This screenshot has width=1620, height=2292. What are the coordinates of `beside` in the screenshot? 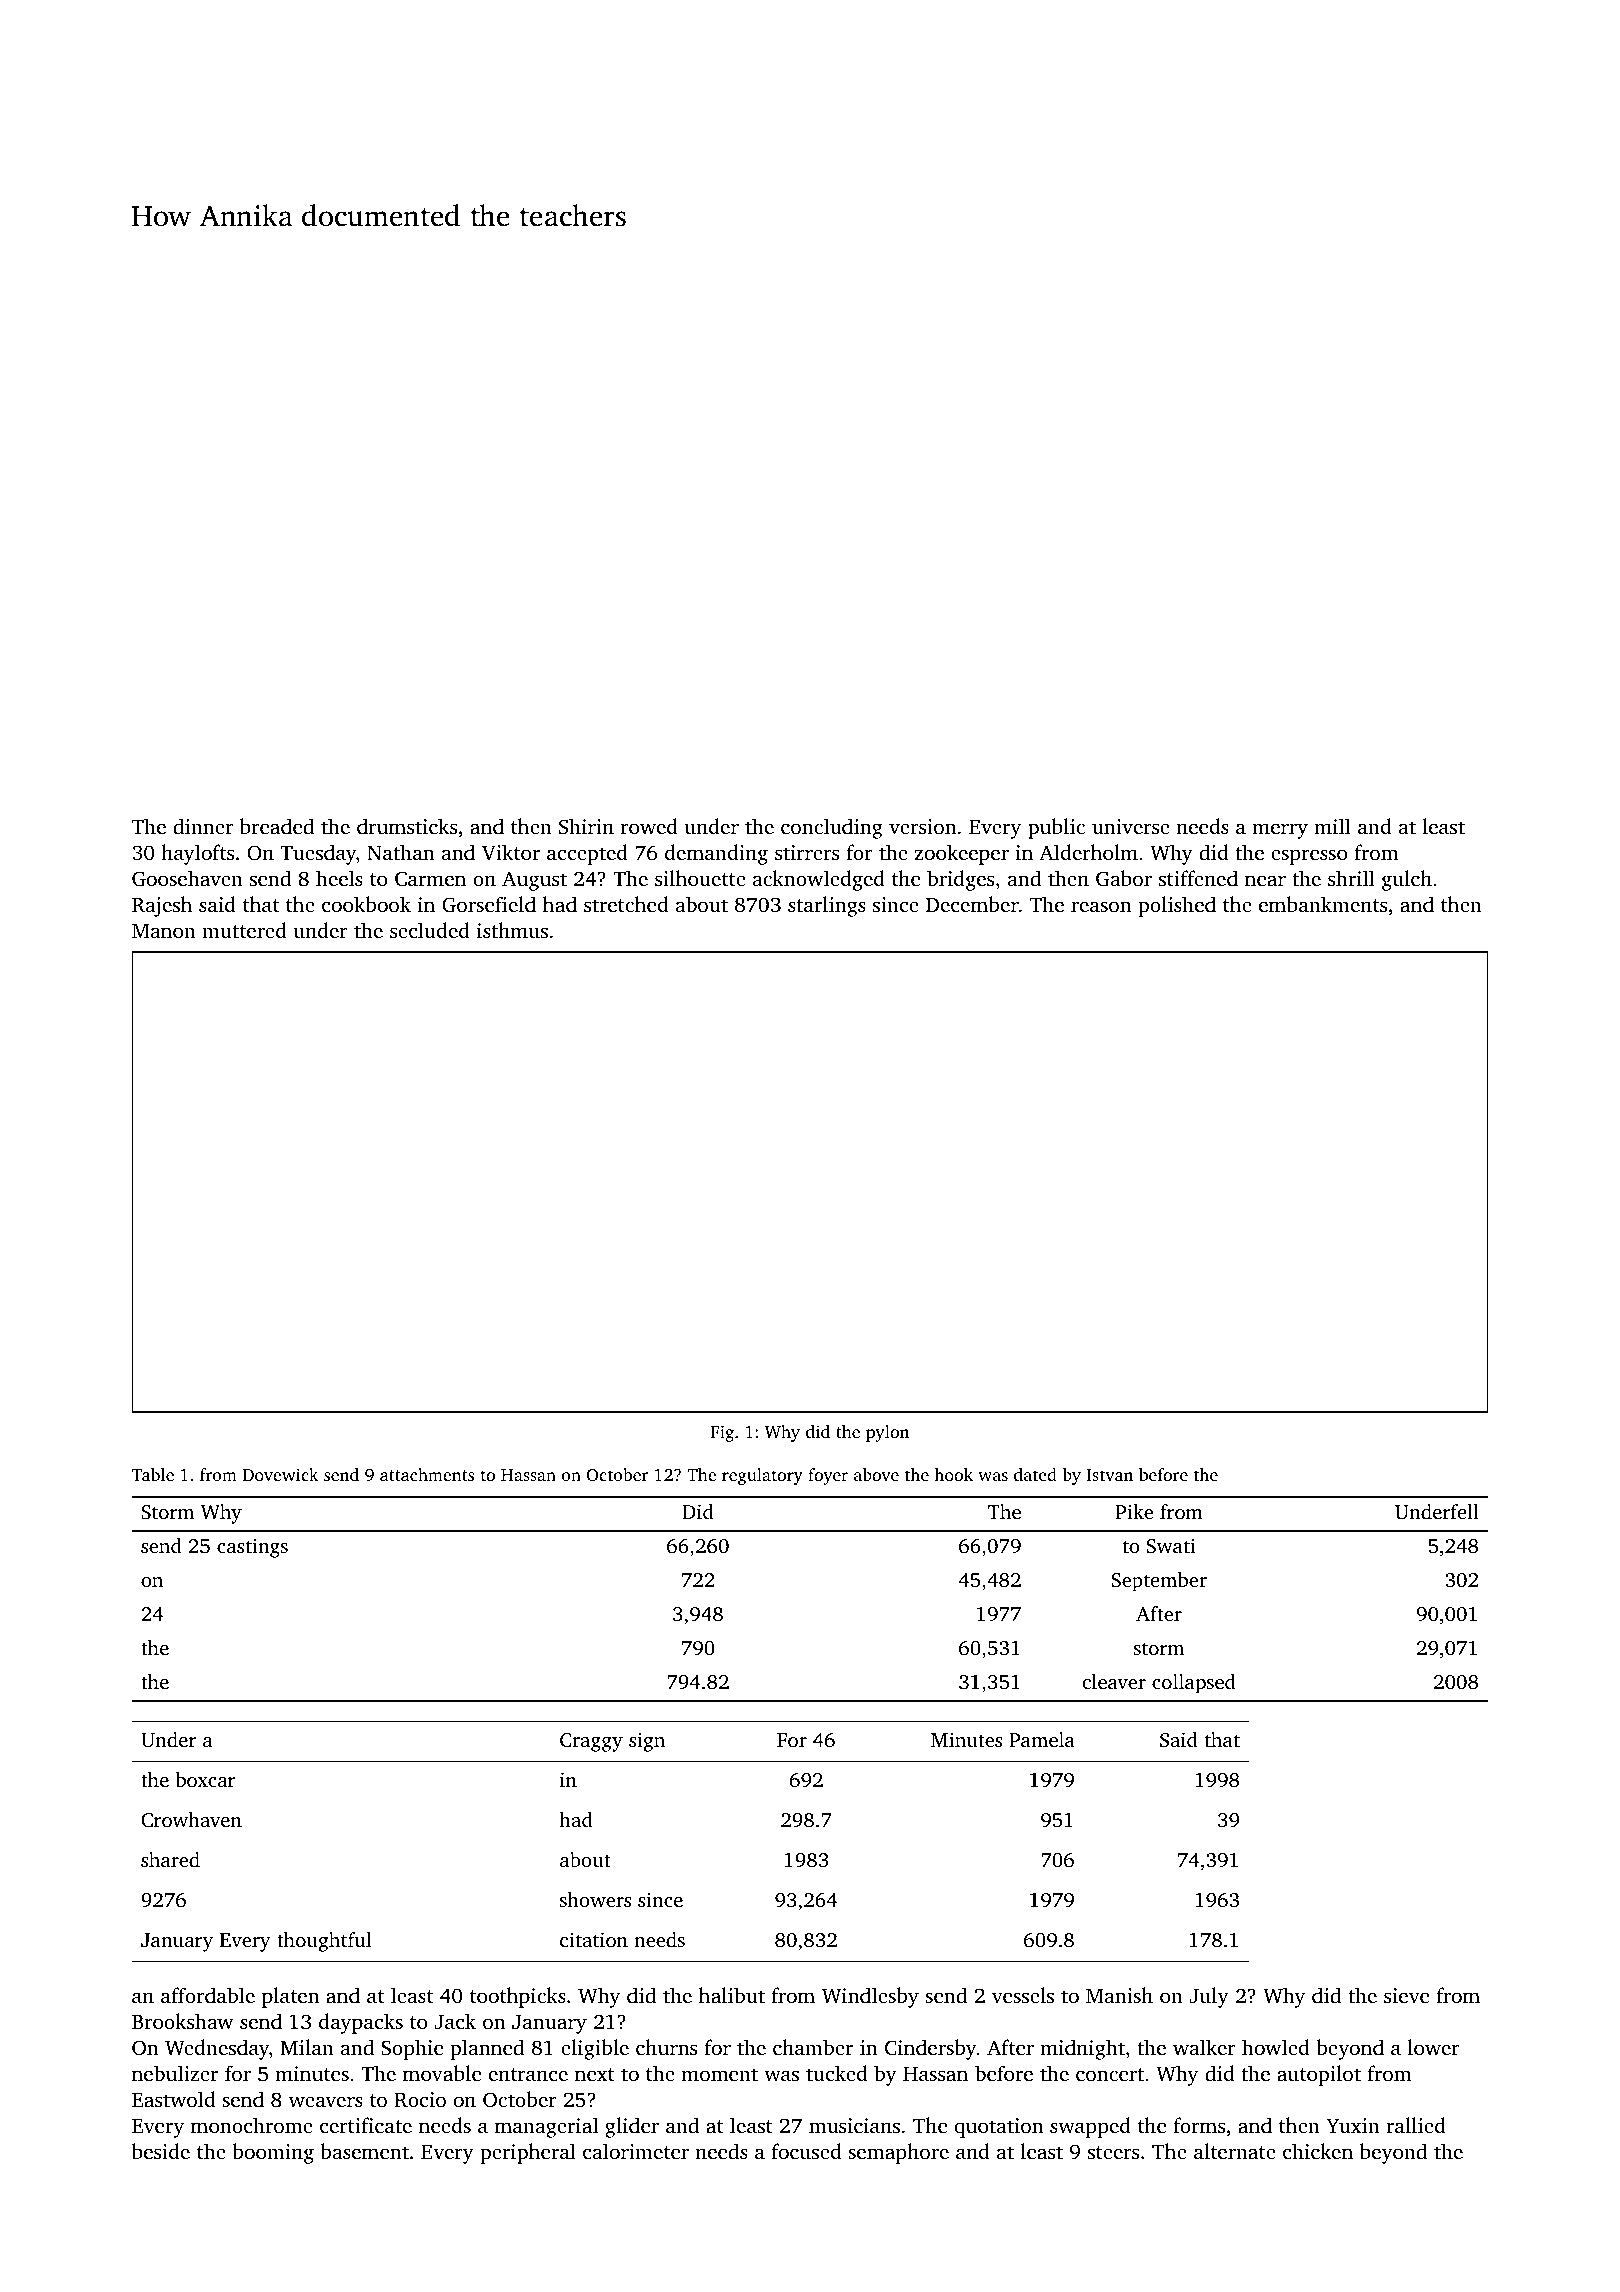 It's located at (161, 2151).
